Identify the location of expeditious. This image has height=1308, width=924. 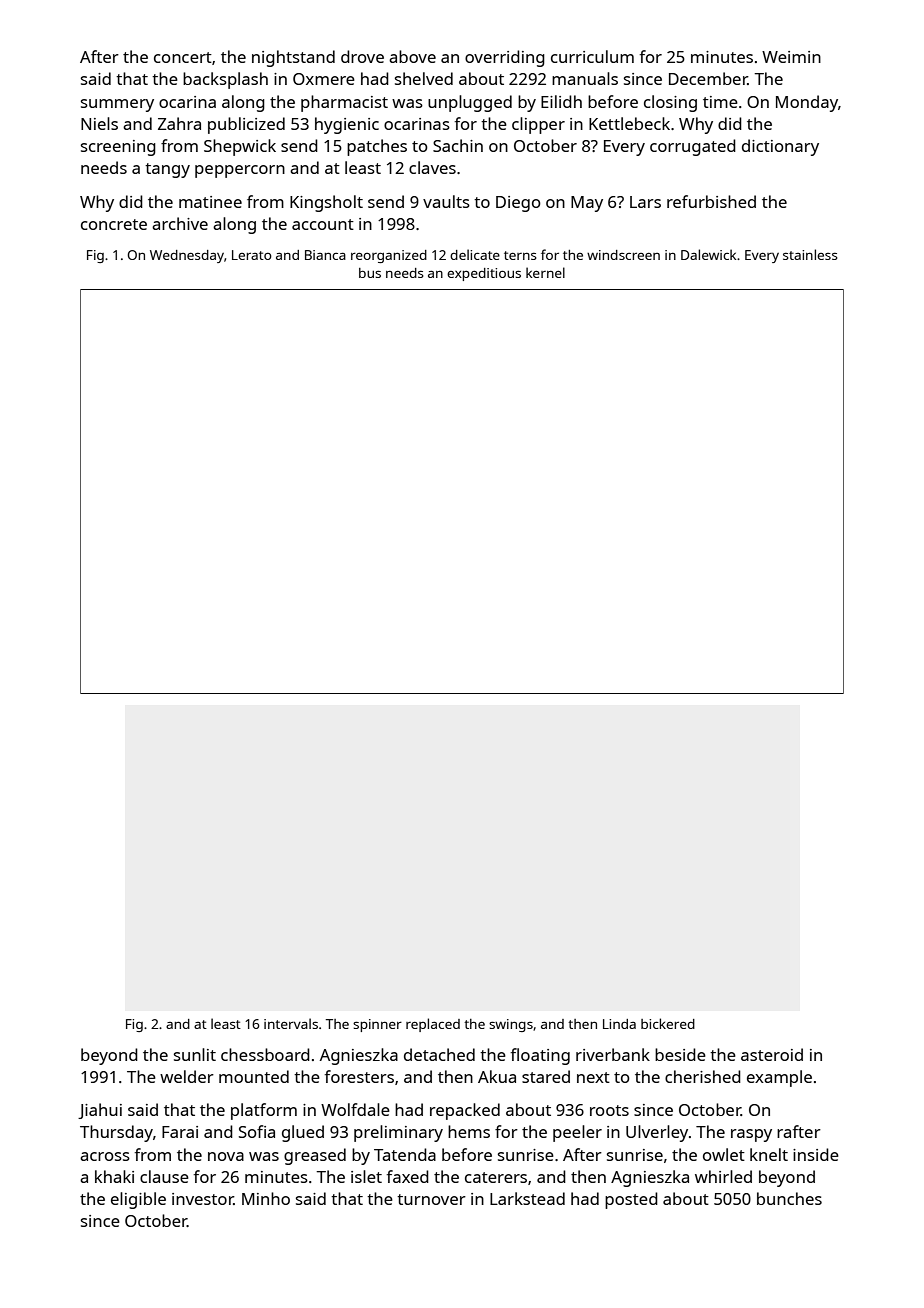
(484, 274).
